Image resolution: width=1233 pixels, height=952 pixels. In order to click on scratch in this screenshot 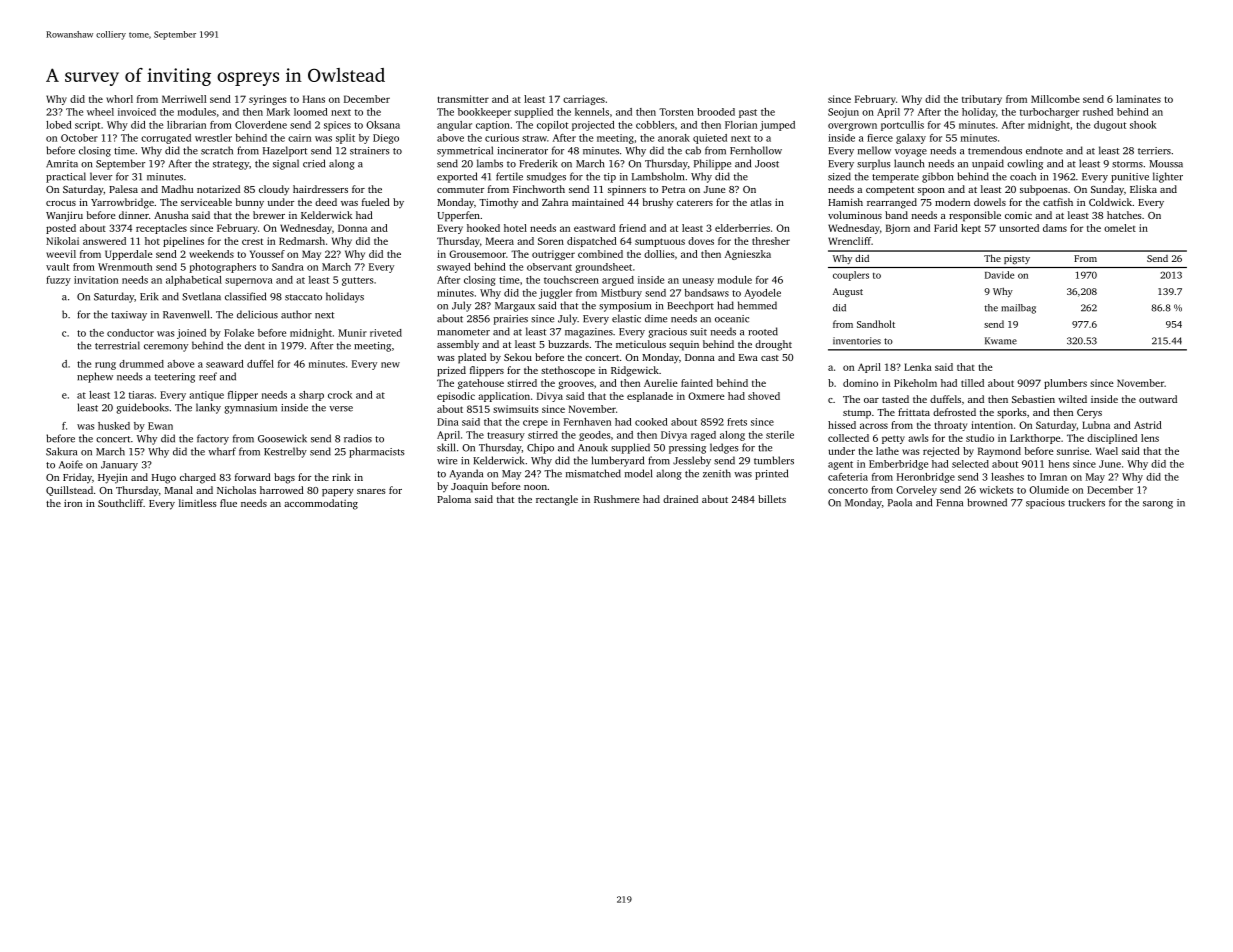, I will do `click(217, 150)`.
